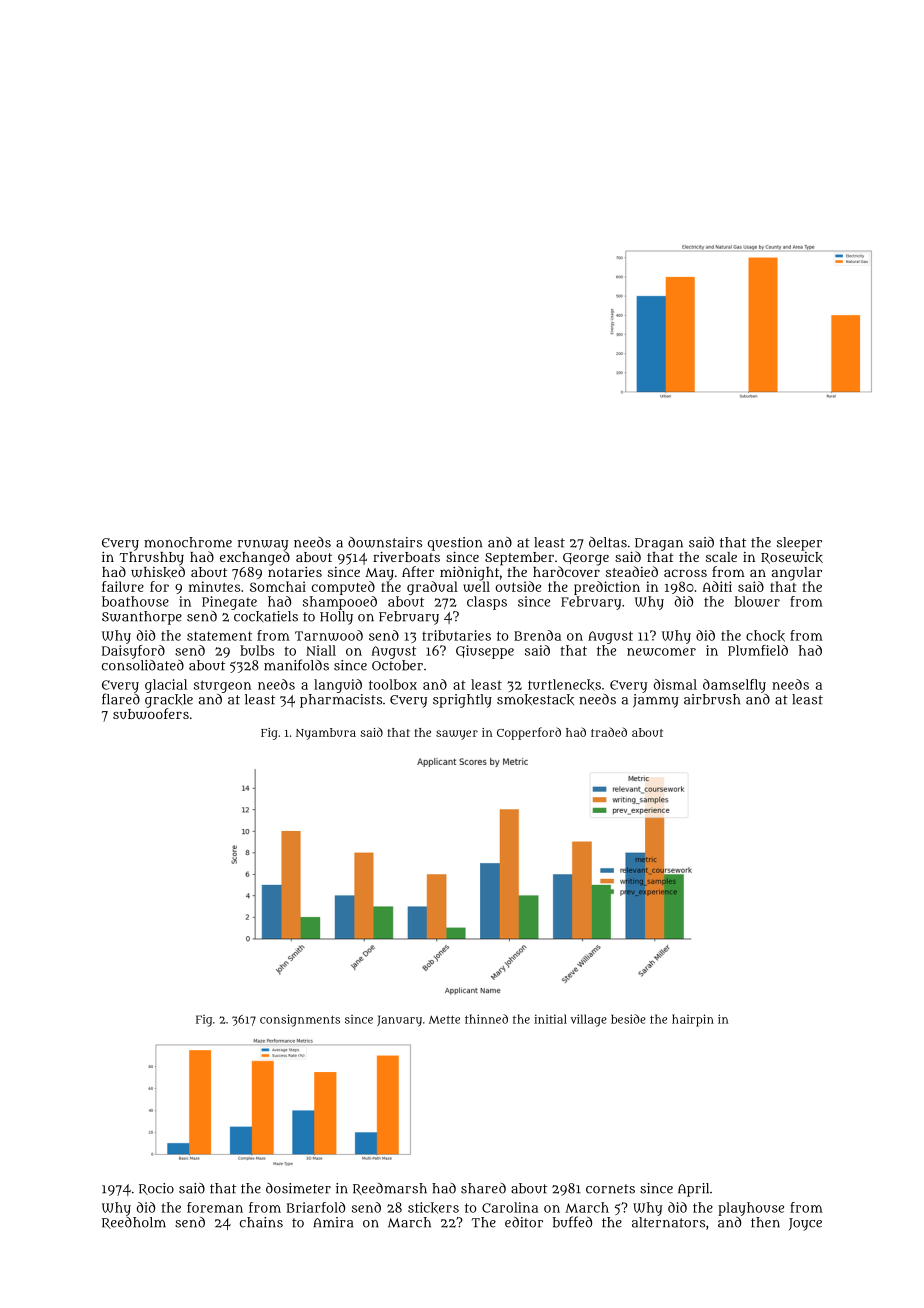  Describe the element at coordinates (336, 618) in the screenshot. I see `Holly` at that location.
